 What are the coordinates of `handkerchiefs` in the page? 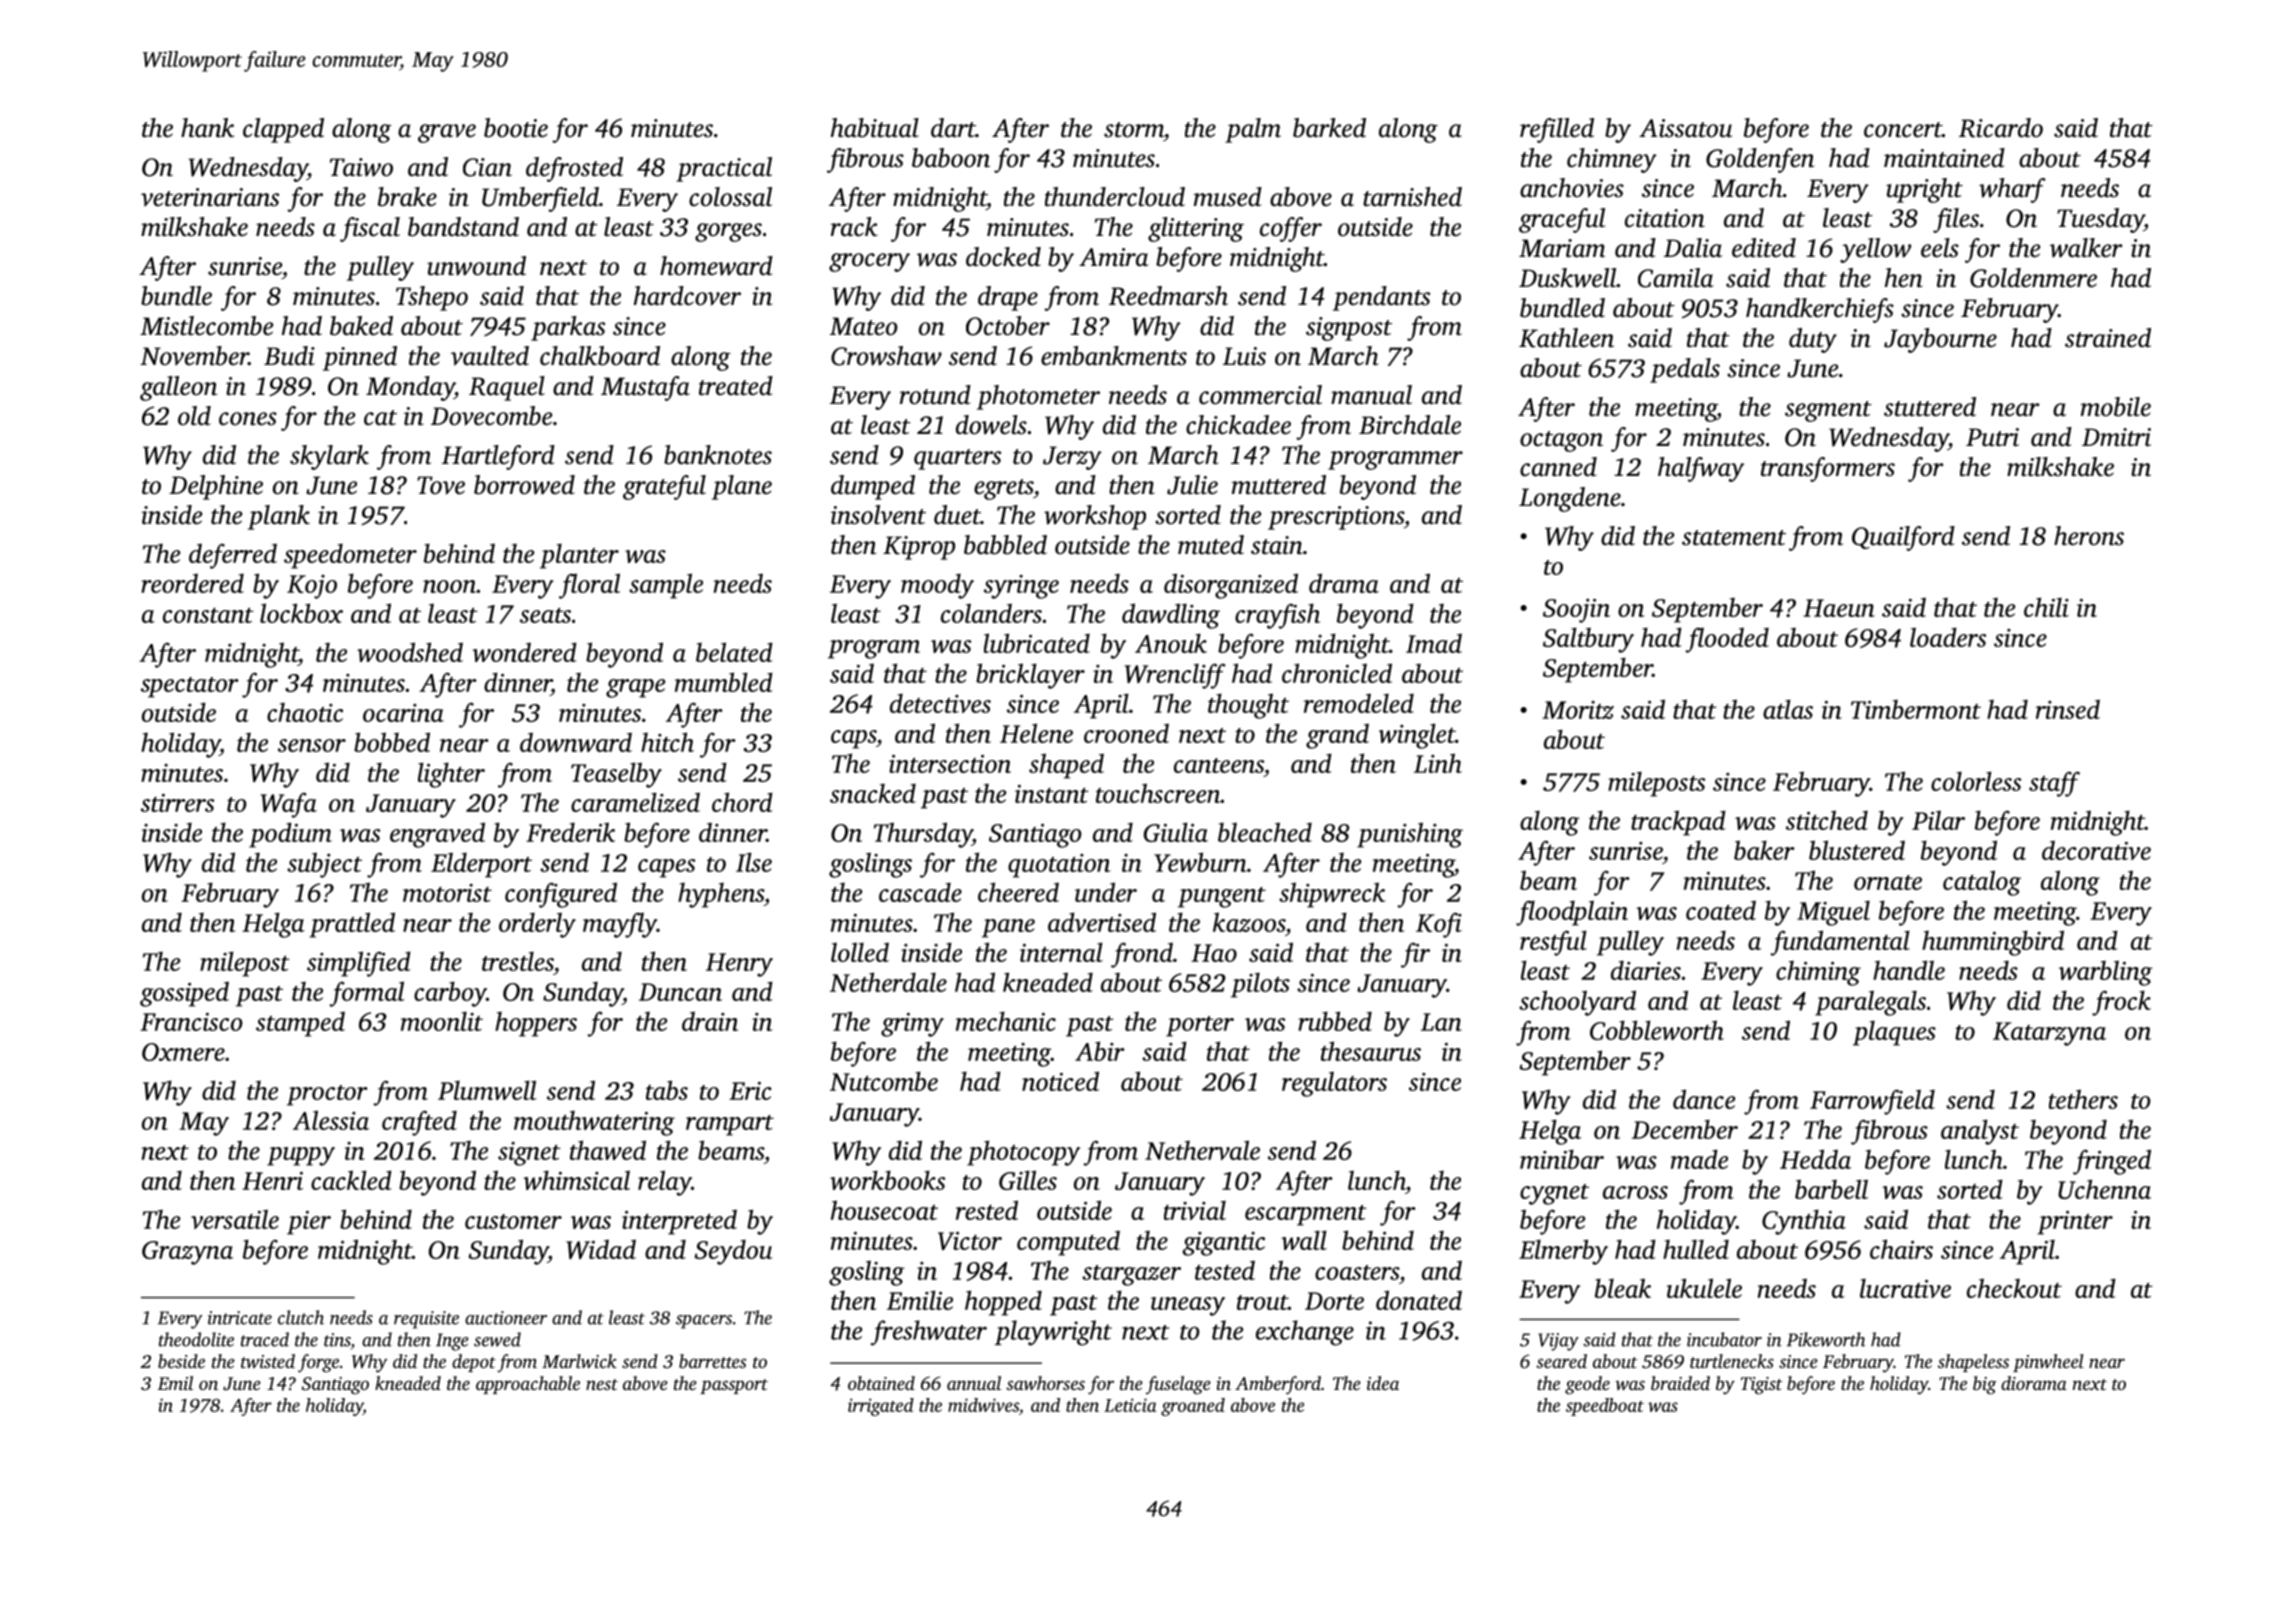 It's located at (1820, 310).
